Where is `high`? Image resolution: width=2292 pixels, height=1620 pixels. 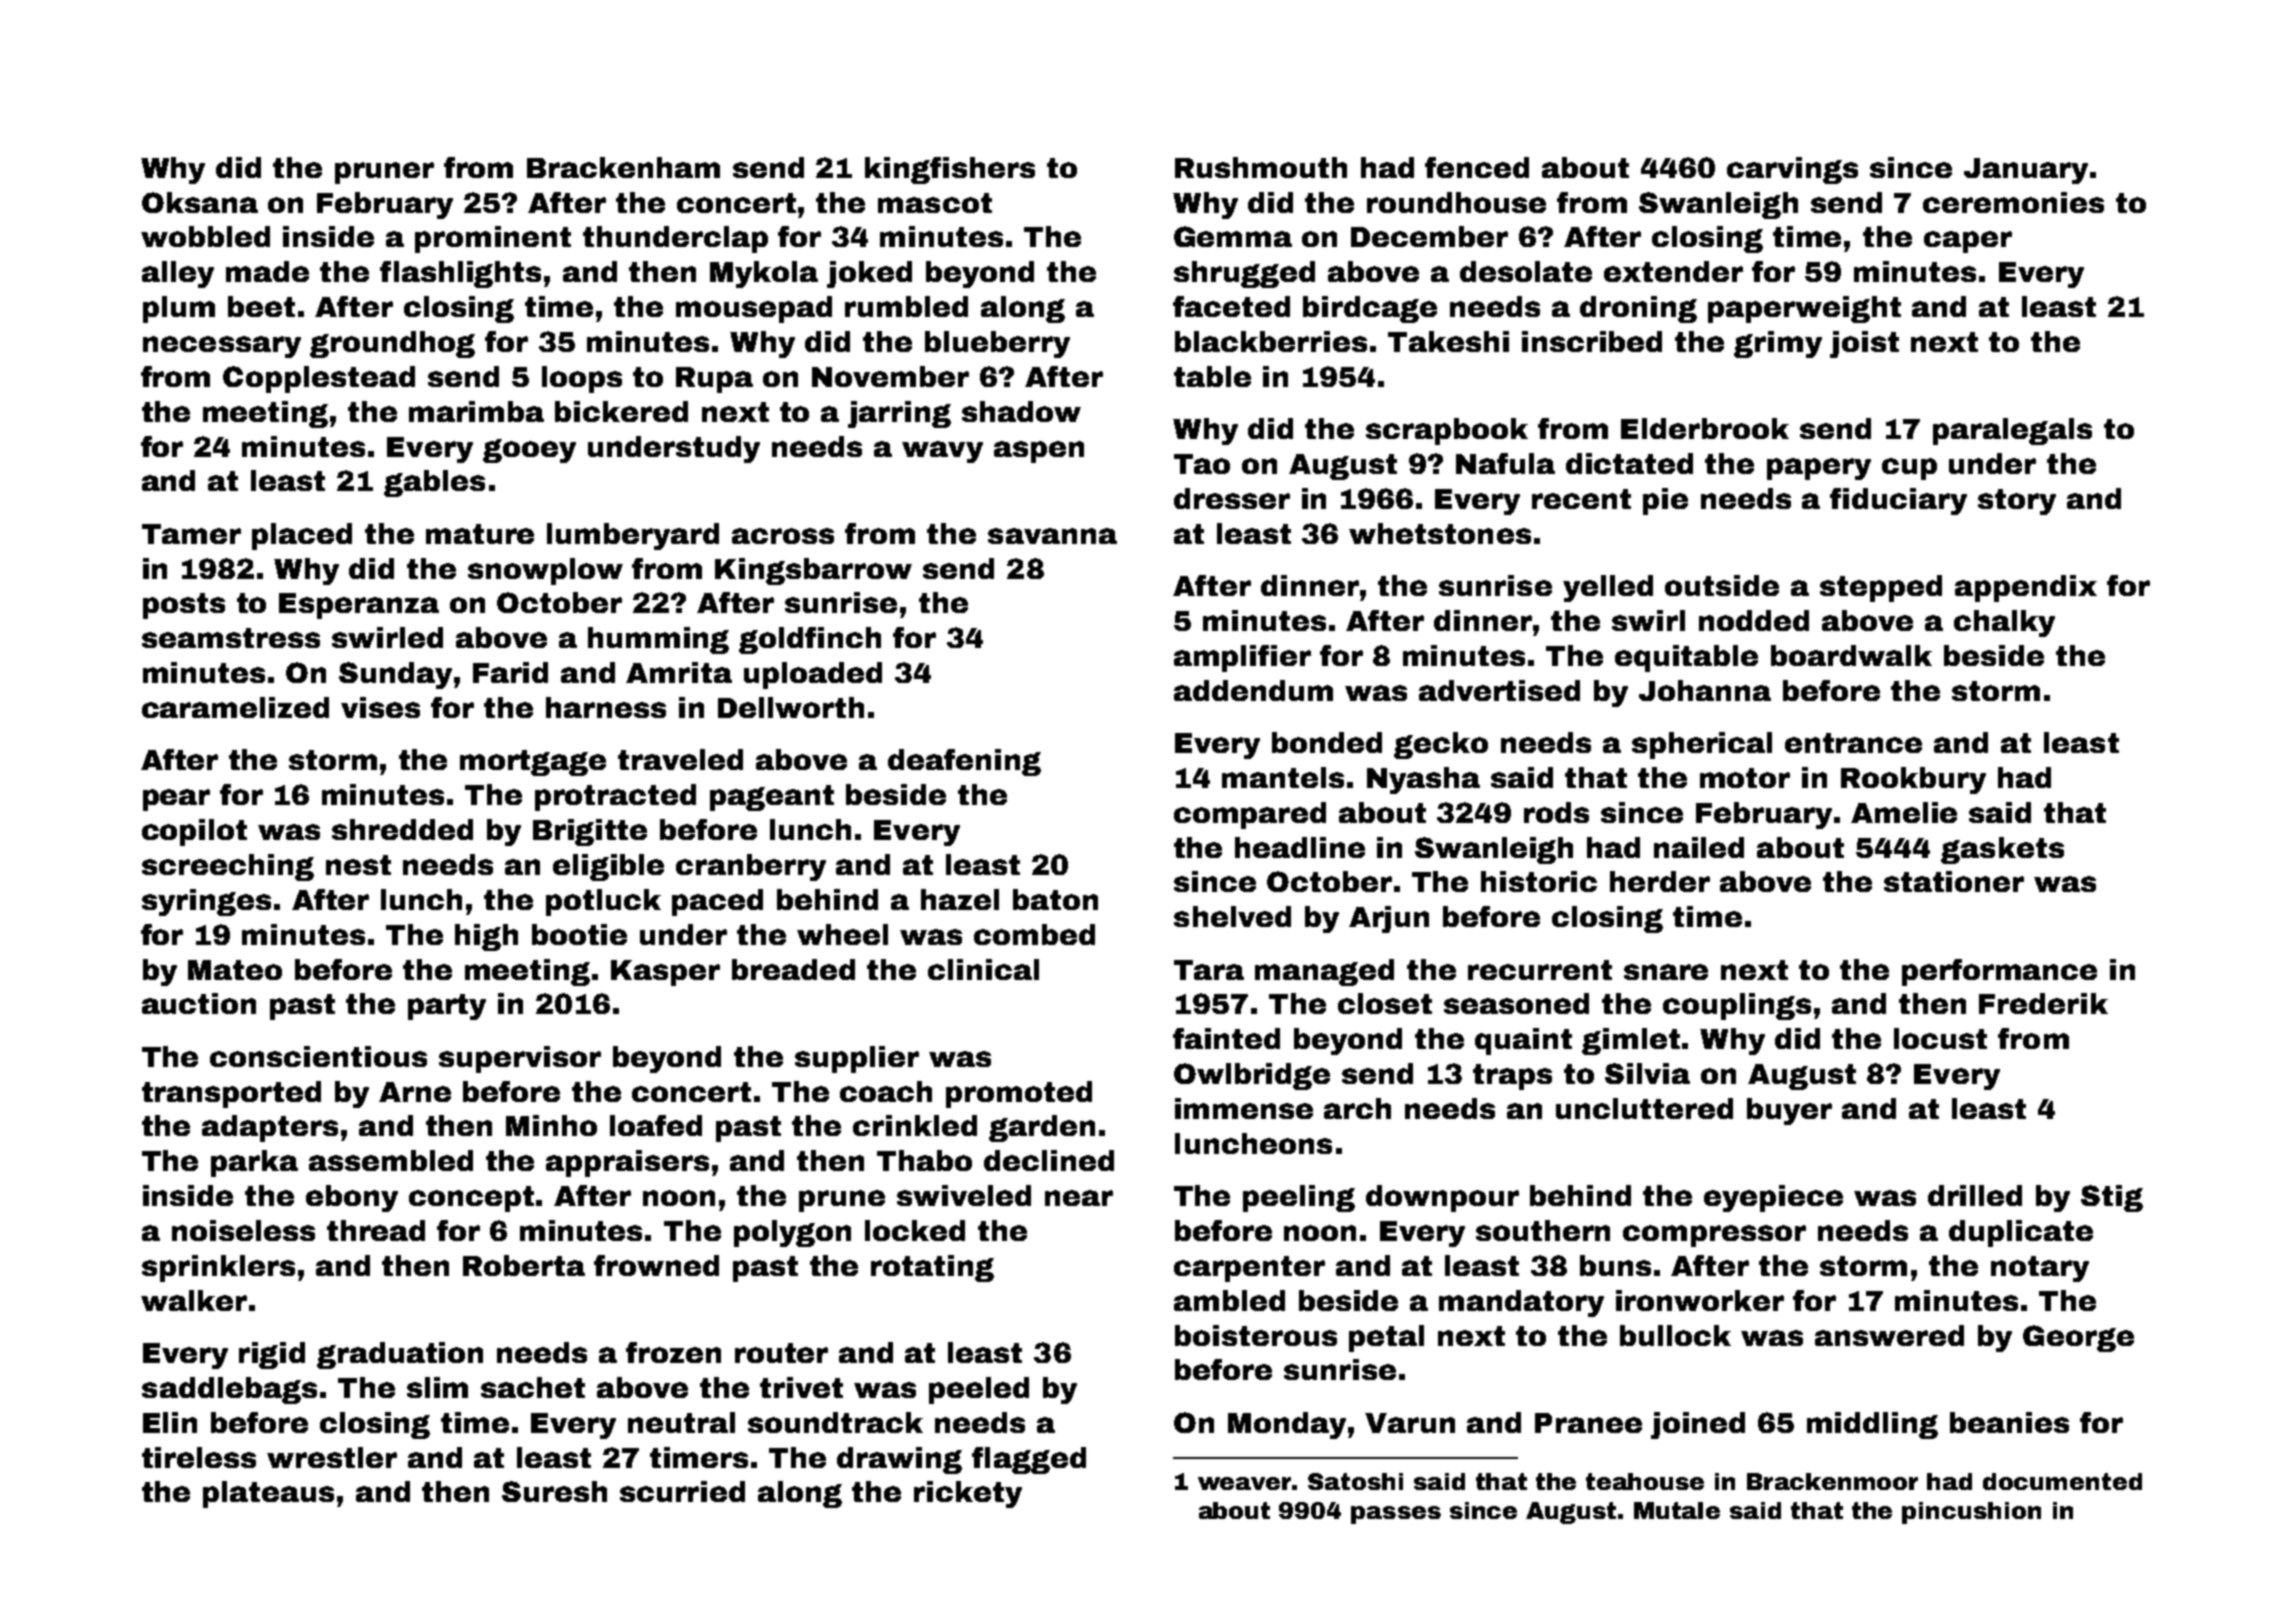 high is located at coordinates (486, 937).
